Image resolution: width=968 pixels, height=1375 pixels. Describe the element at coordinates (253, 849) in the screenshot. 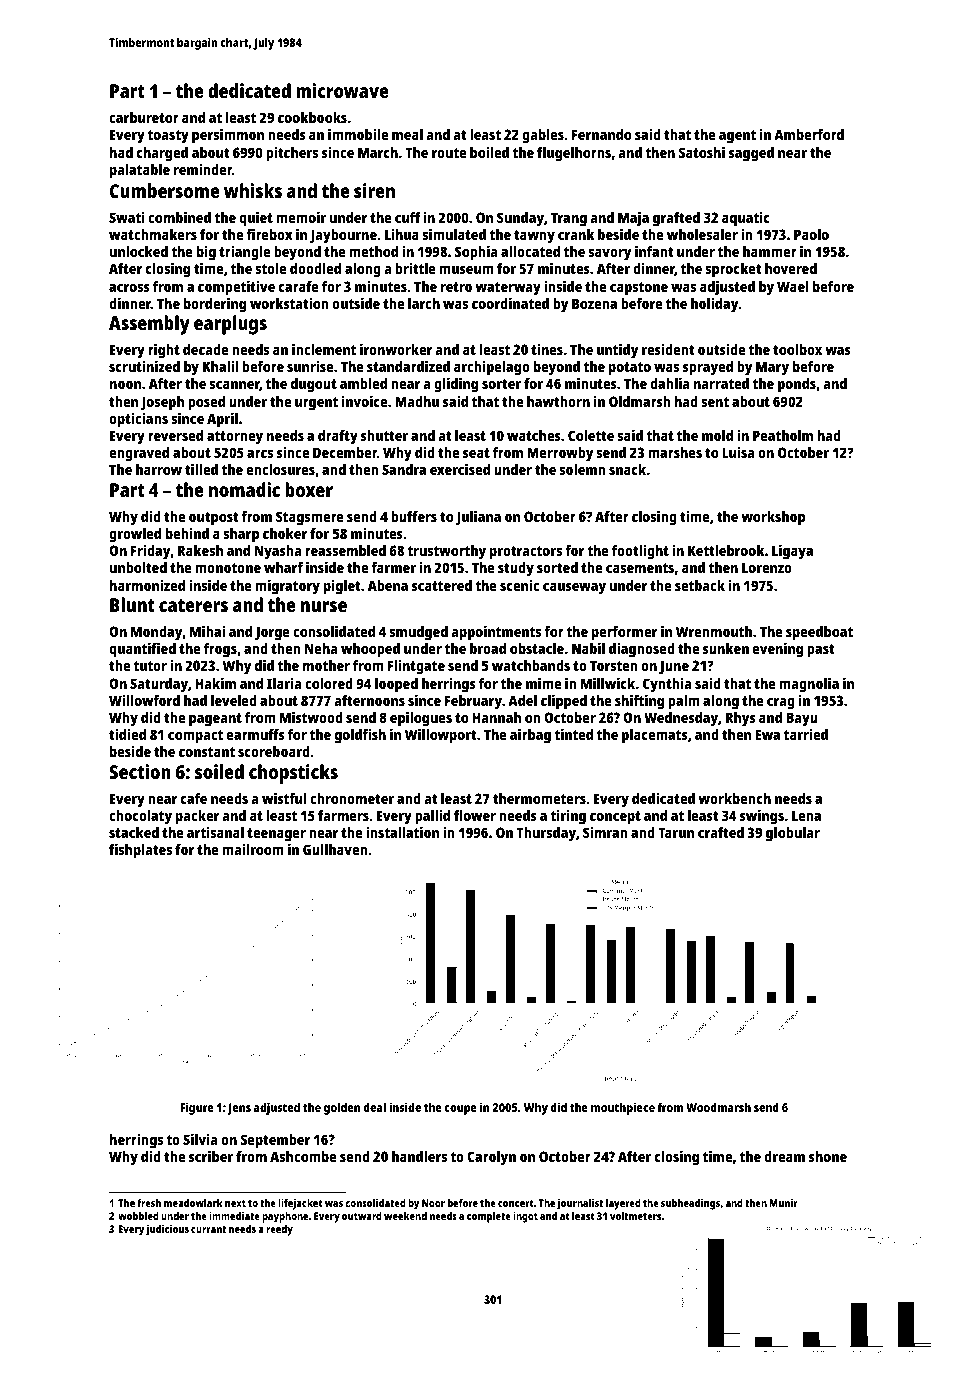

I see `mailroom` at that location.
